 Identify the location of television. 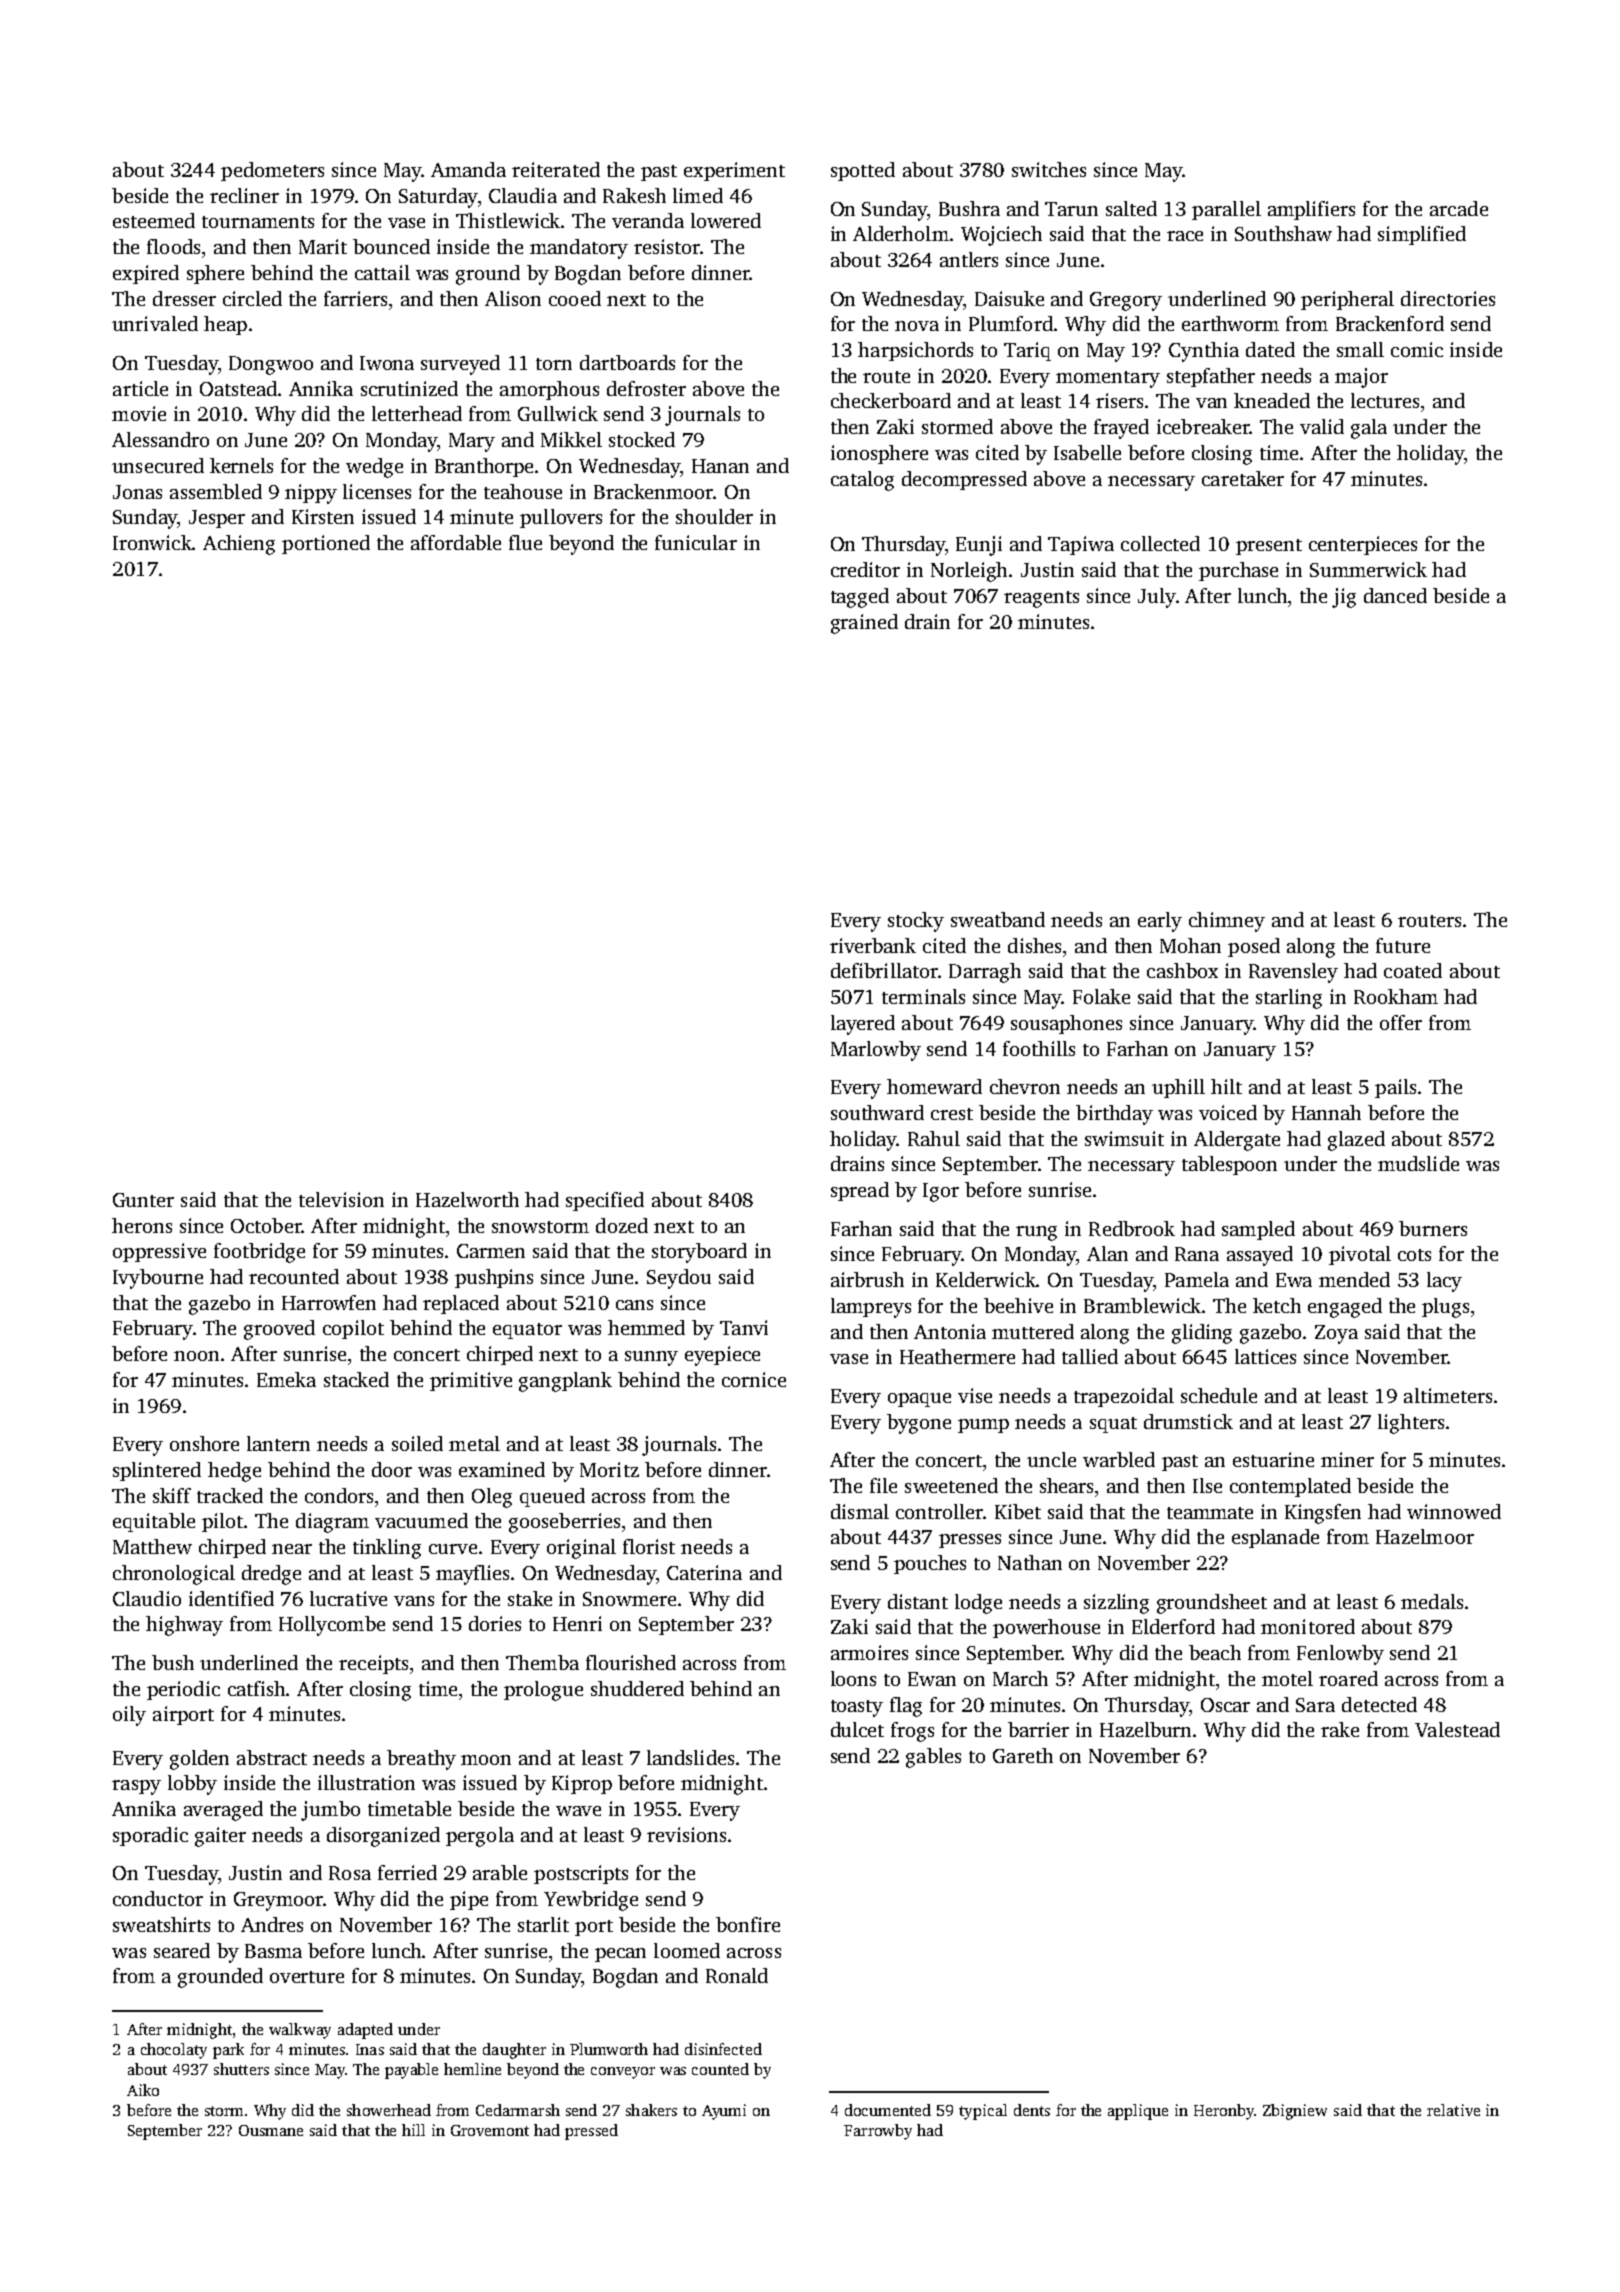
(341, 1199).
